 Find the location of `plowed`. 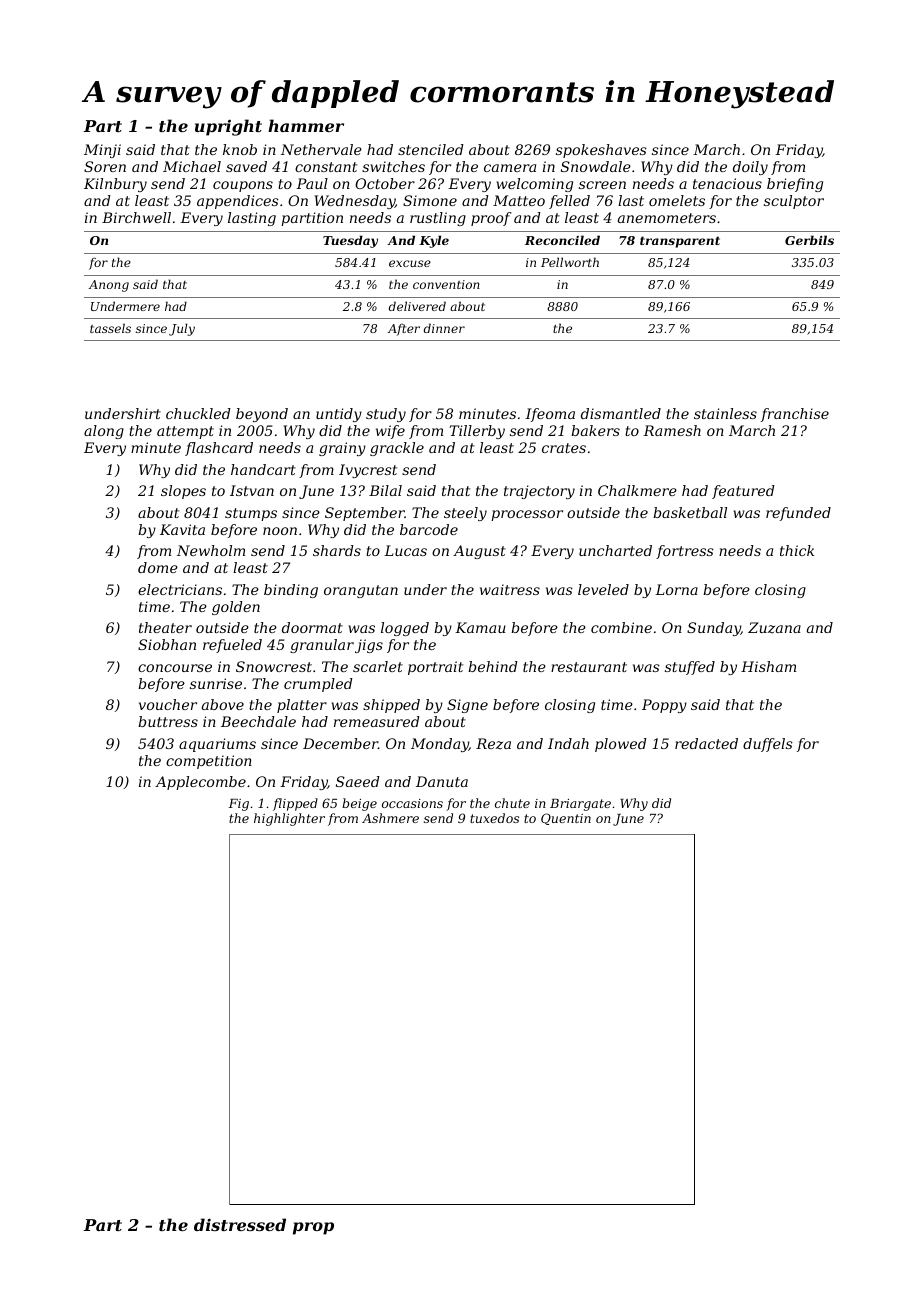

plowed is located at coordinates (621, 745).
